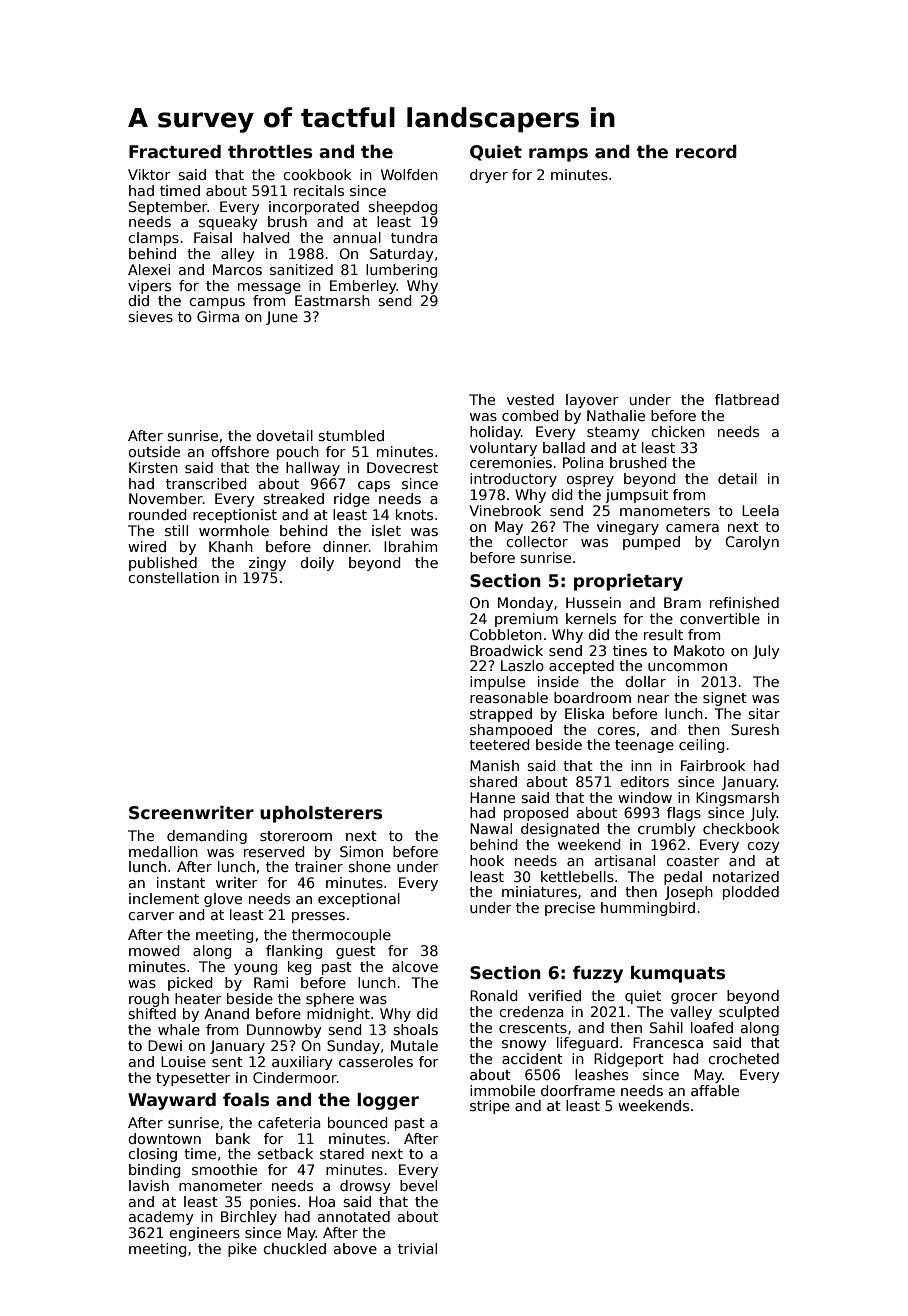 The width and height of the page is (908, 1316). What do you see at coordinates (760, 510) in the page?
I see `Leela` at bounding box center [760, 510].
